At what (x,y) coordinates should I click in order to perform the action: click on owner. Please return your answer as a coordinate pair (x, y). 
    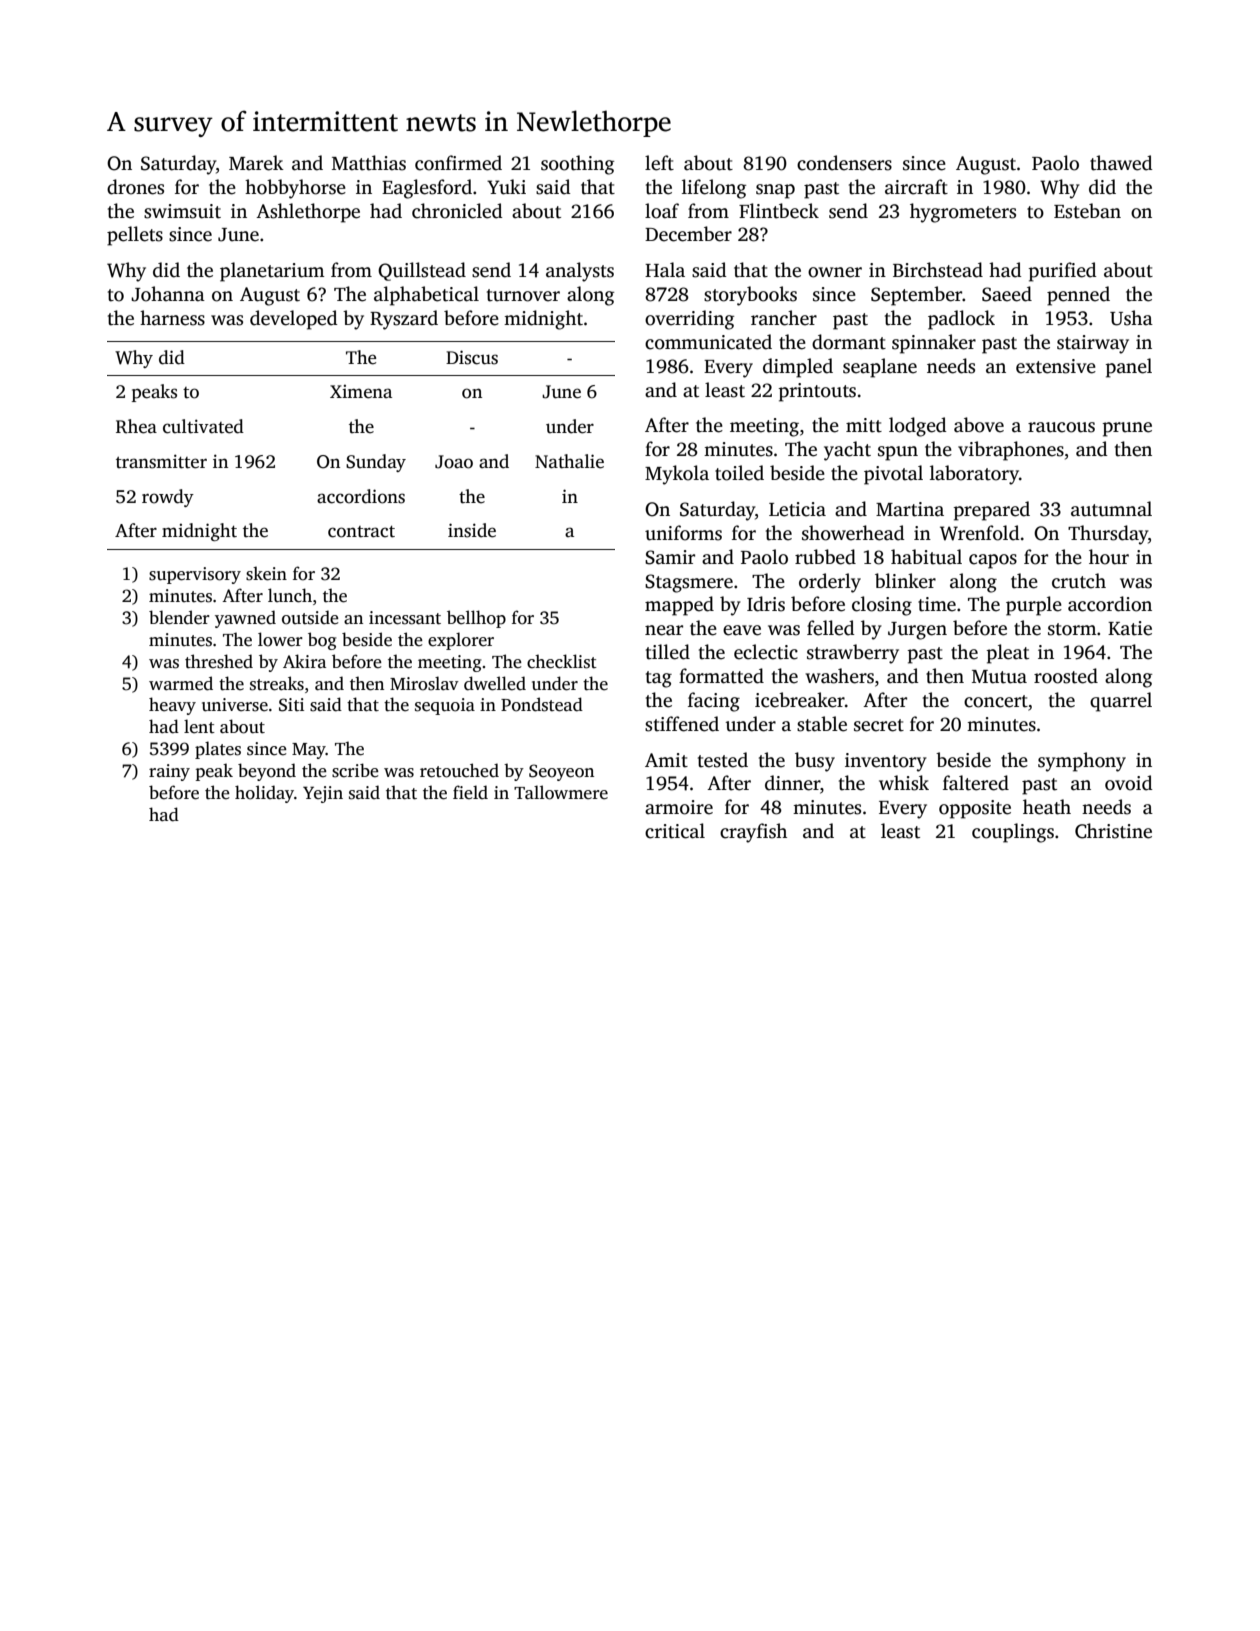
    Looking at the image, I should click on (835, 272).
